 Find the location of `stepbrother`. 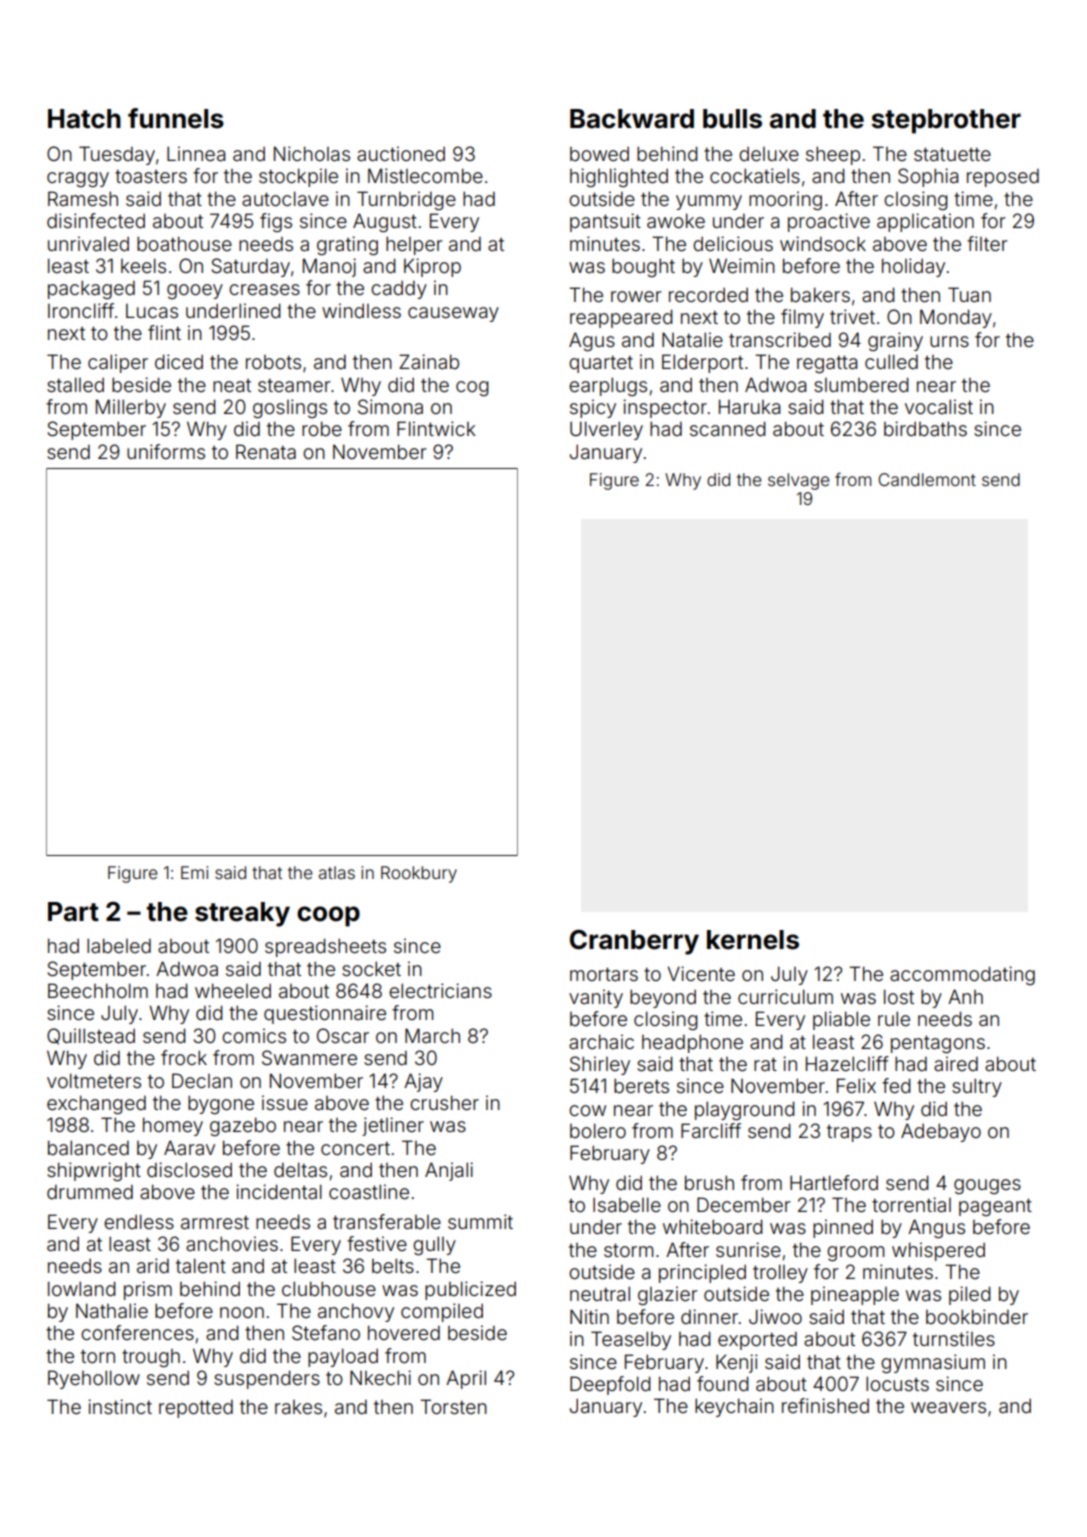

stepbrother is located at coordinates (946, 121).
